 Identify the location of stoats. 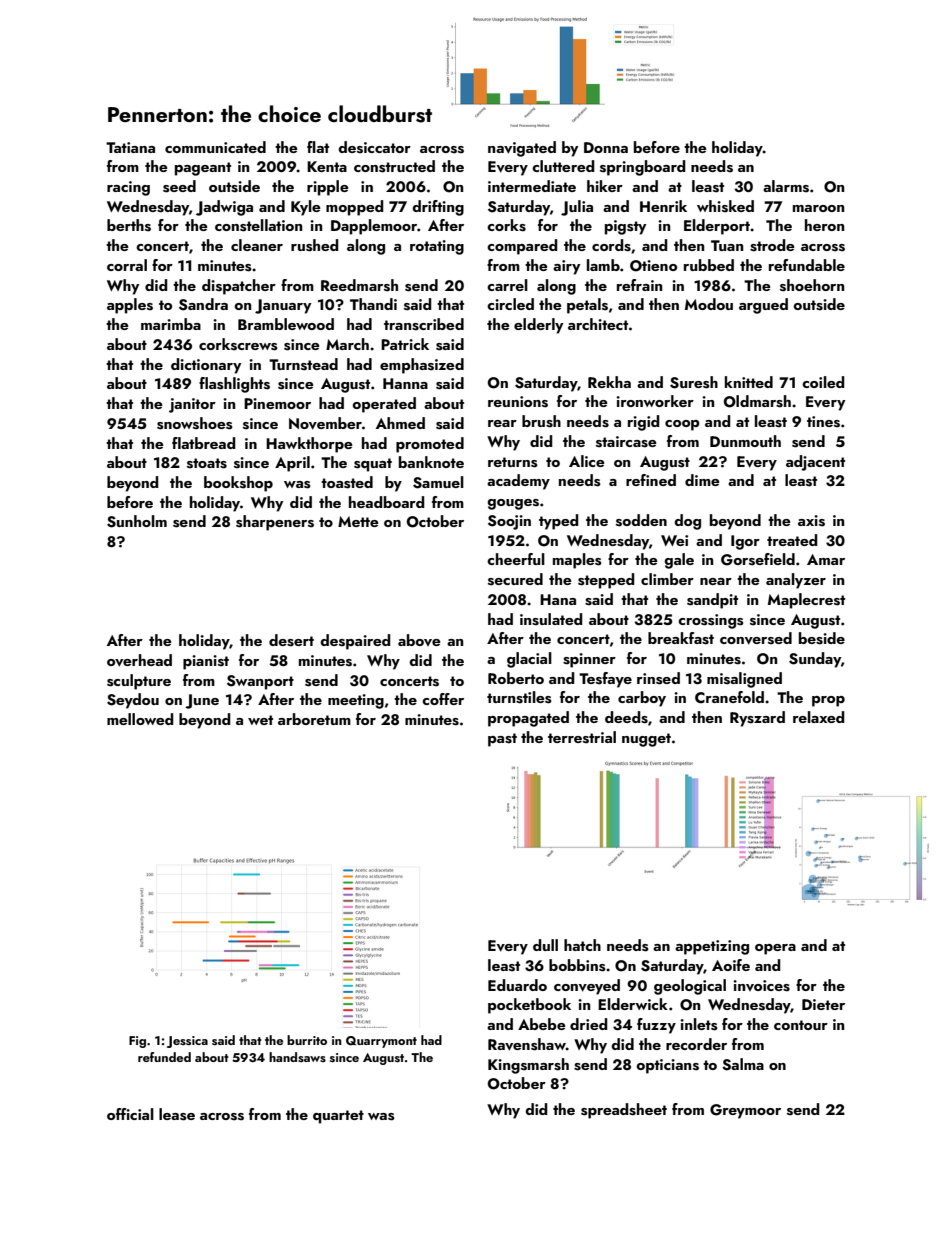
(207, 463).
